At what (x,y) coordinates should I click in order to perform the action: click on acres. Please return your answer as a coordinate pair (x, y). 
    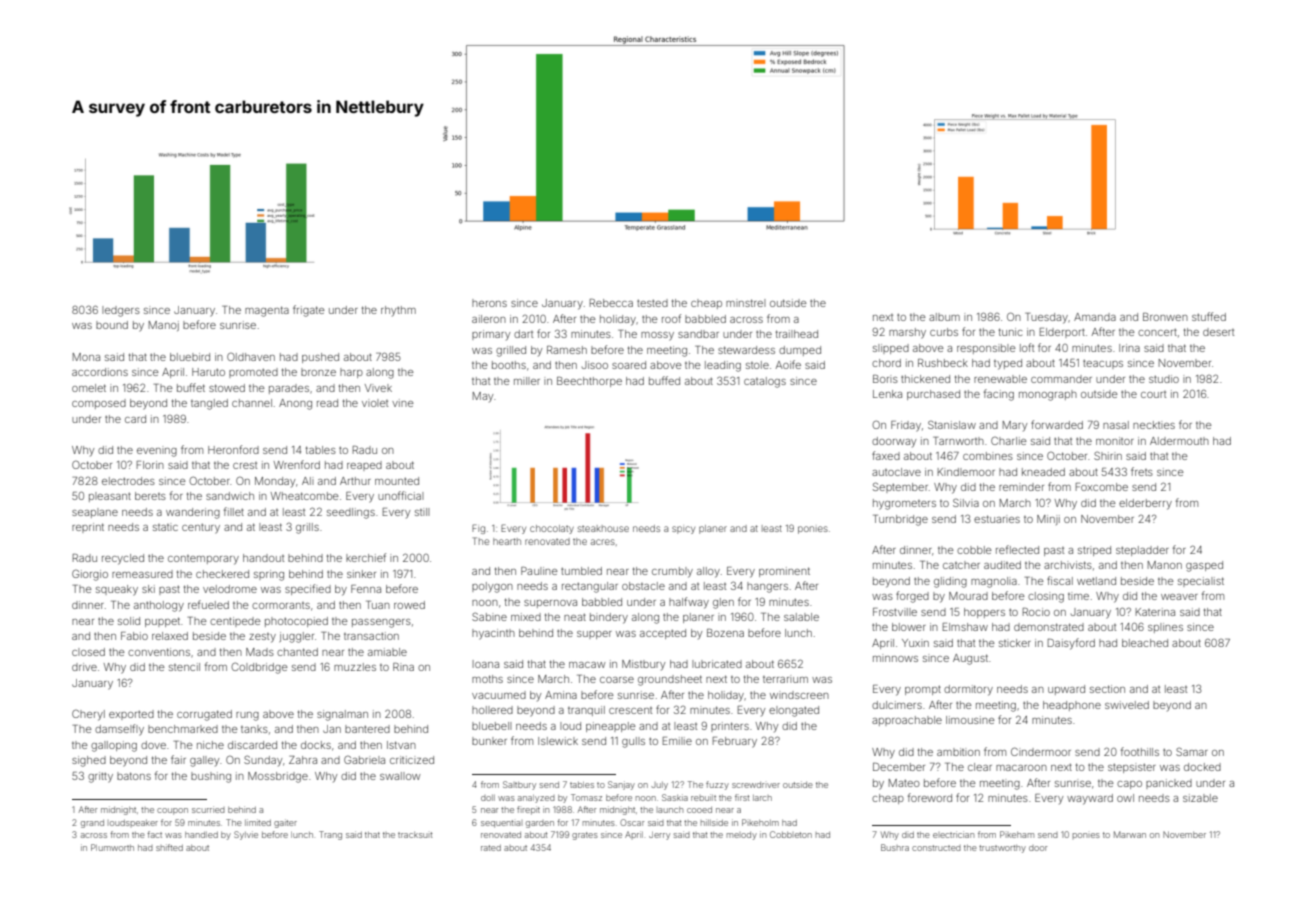
    Looking at the image, I should click on (603, 542).
